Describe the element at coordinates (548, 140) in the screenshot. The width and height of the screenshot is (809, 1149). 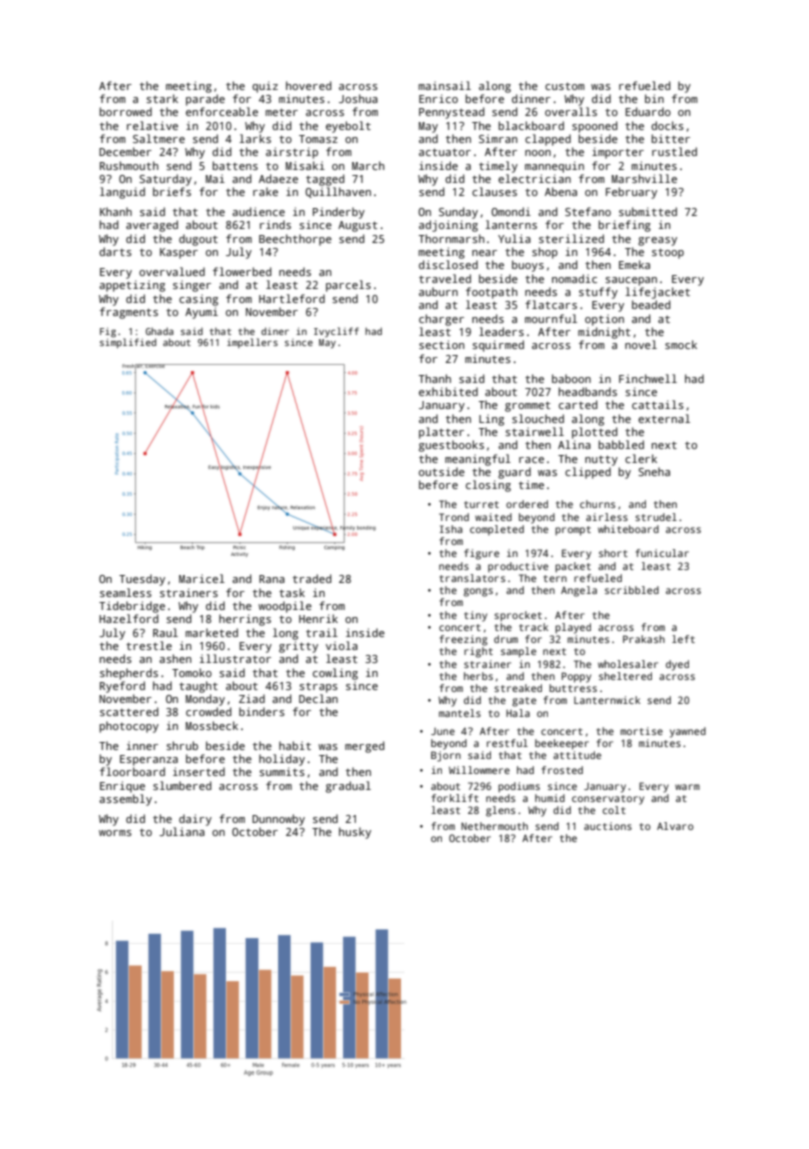
I see `clapped` at that location.
